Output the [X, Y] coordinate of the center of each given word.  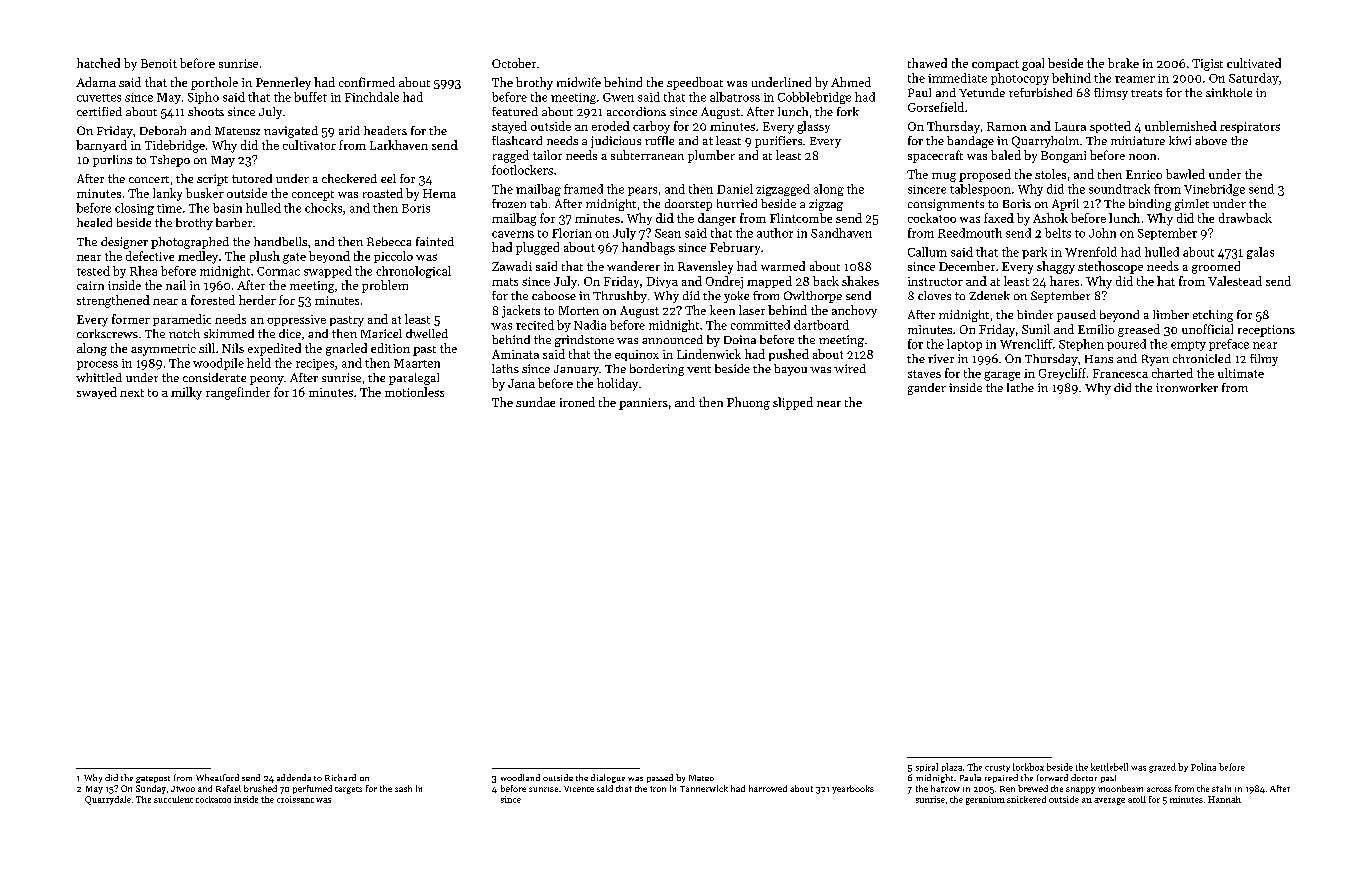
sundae [535, 402]
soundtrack [1119, 189]
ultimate [1241, 373]
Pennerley [283, 83]
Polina [1203, 767]
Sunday [151, 789]
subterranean [647, 155]
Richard [340, 777]
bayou [790, 370]
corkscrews [107, 333]
